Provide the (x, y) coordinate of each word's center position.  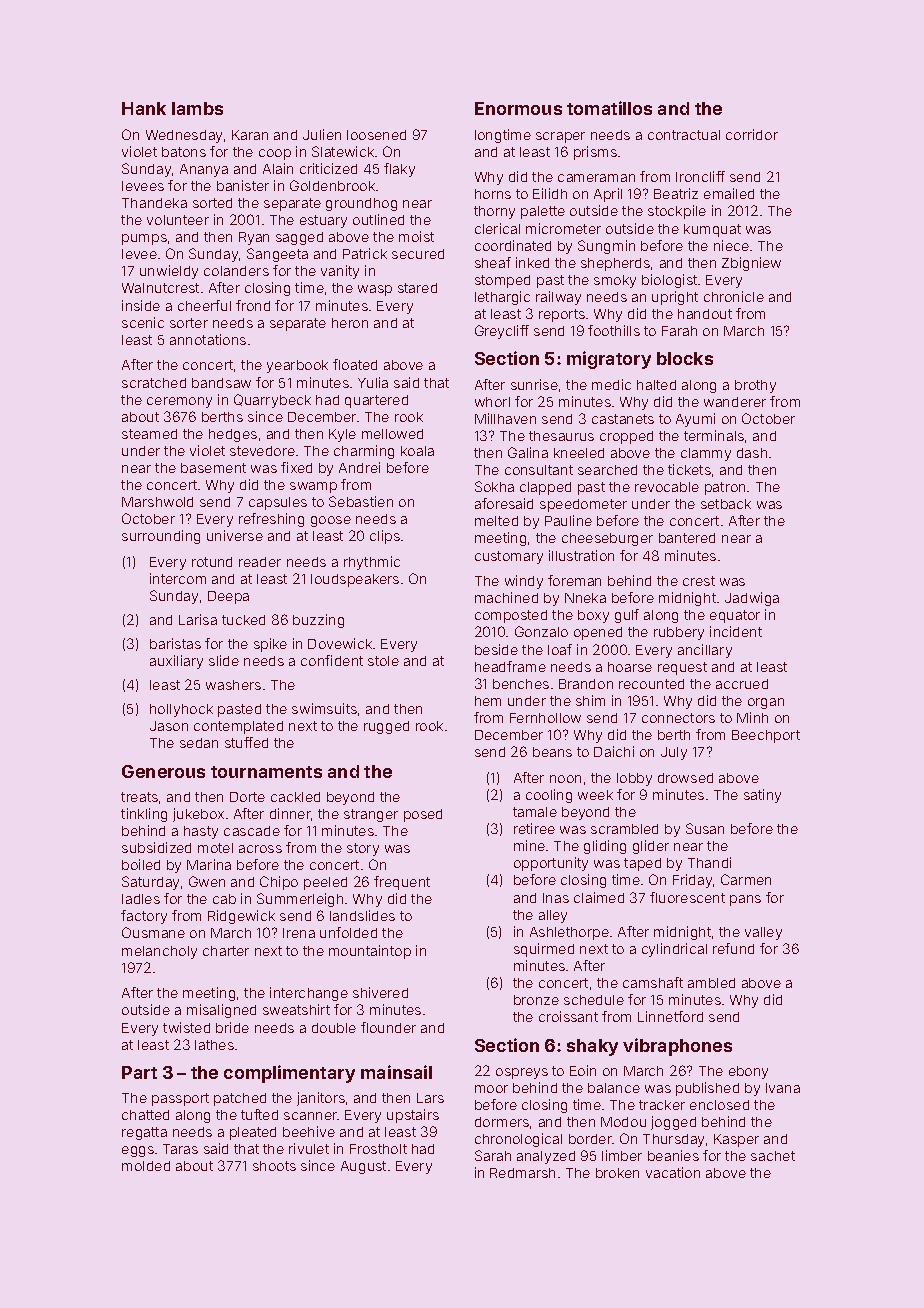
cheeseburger (607, 539)
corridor (752, 134)
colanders (236, 271)
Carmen (746, 879)
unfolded (348, 932)
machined (506, 597)
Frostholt (378, 1149)
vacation (673, 1172)
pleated (253, 1133)
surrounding (161, 537)
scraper (560, 137)
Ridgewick (241, 917)
